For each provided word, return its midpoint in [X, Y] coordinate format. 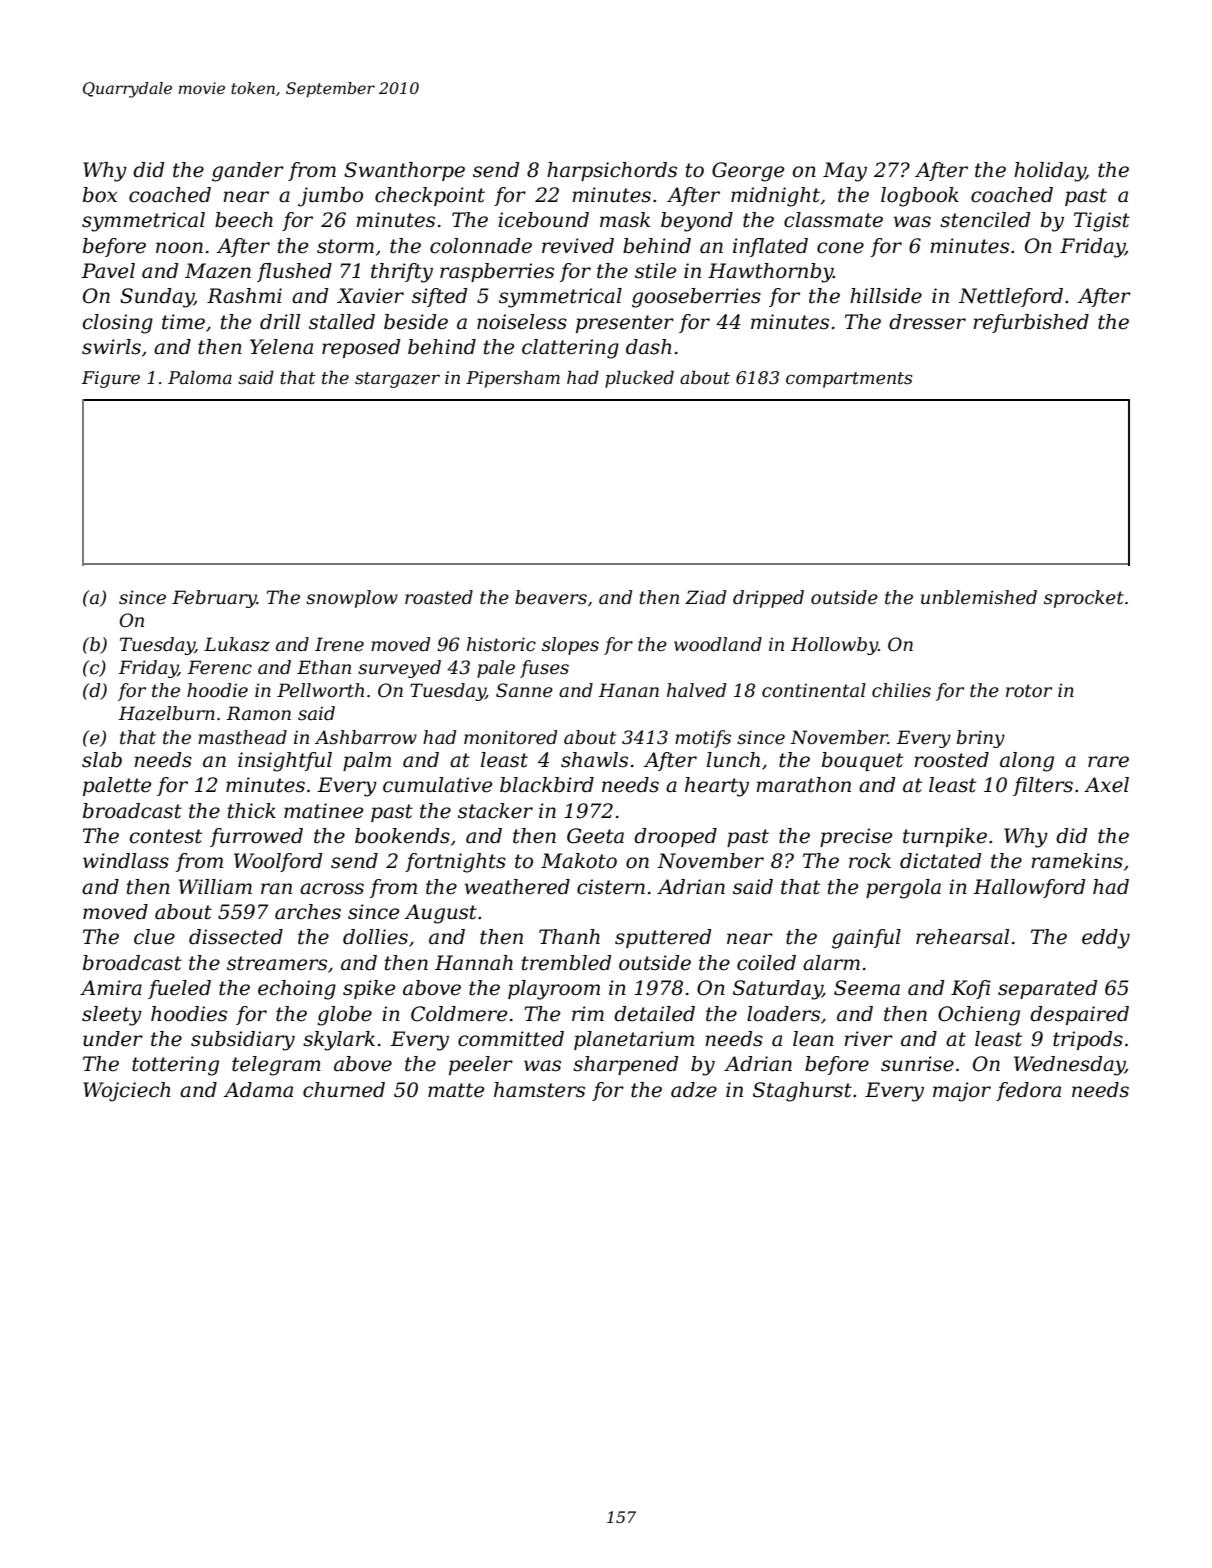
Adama [258, 1090]
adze [694, 1090]
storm [345, 246]
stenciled [985, 220]
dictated [940, 861]
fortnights [455, 863]
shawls [594, 760]
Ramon [258, 713]
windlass [126, 861]
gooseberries [696, 298]
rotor [1029, 691]
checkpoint [430, 196]
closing [118, 324]
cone [840, 248]
